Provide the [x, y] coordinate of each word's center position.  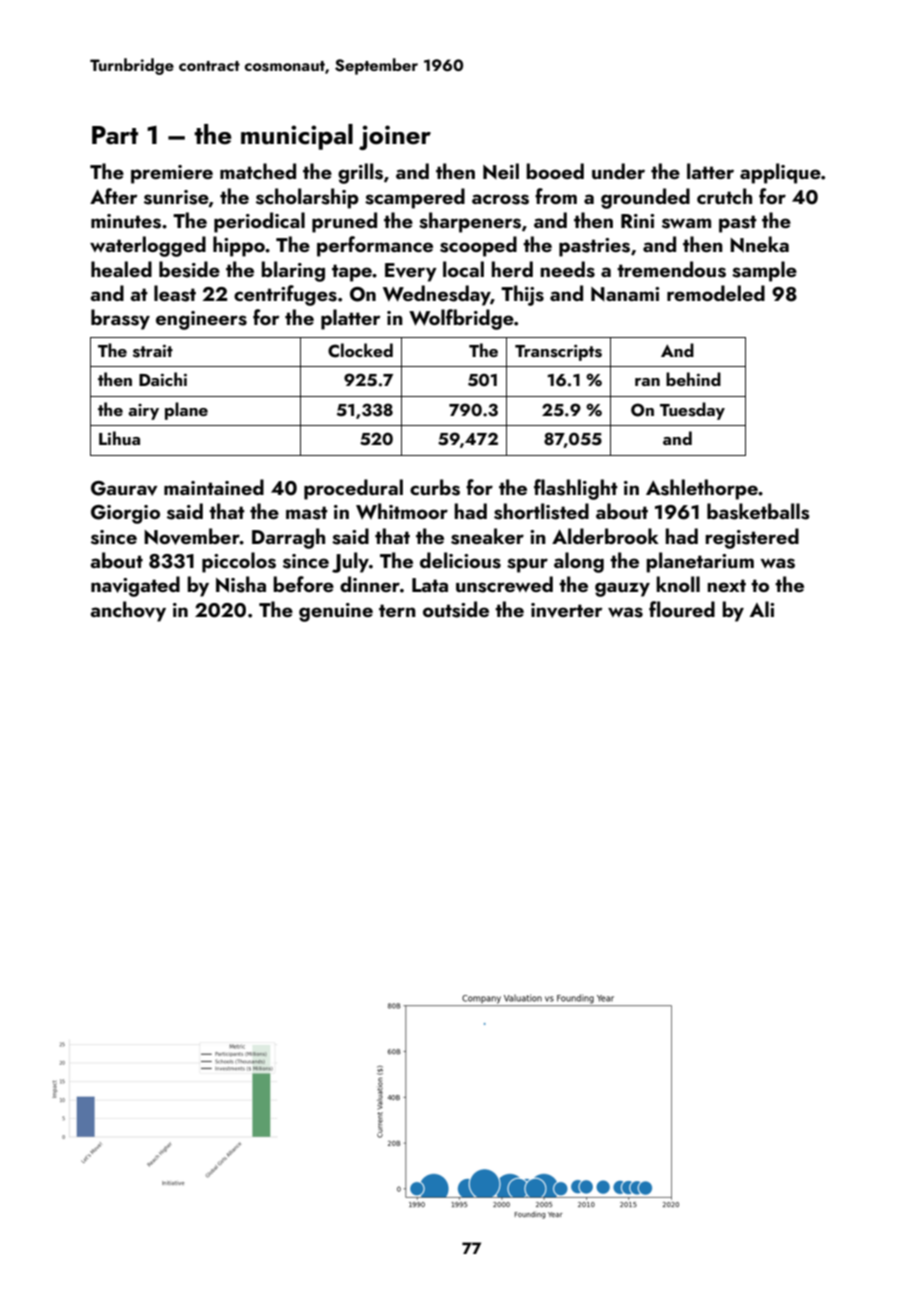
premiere [172, 174]
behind [693, 379]
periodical [259, 222]
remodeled [716, 293]
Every [411, 272]
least [175, 293]
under [618, 171]
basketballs [758, 511]
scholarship [307, 198]
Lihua [119, 438]
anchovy [128, 611]
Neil [501, 171]
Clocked [360, 350]
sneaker [487, 536]
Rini [637, 221]
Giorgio [125, 514]
